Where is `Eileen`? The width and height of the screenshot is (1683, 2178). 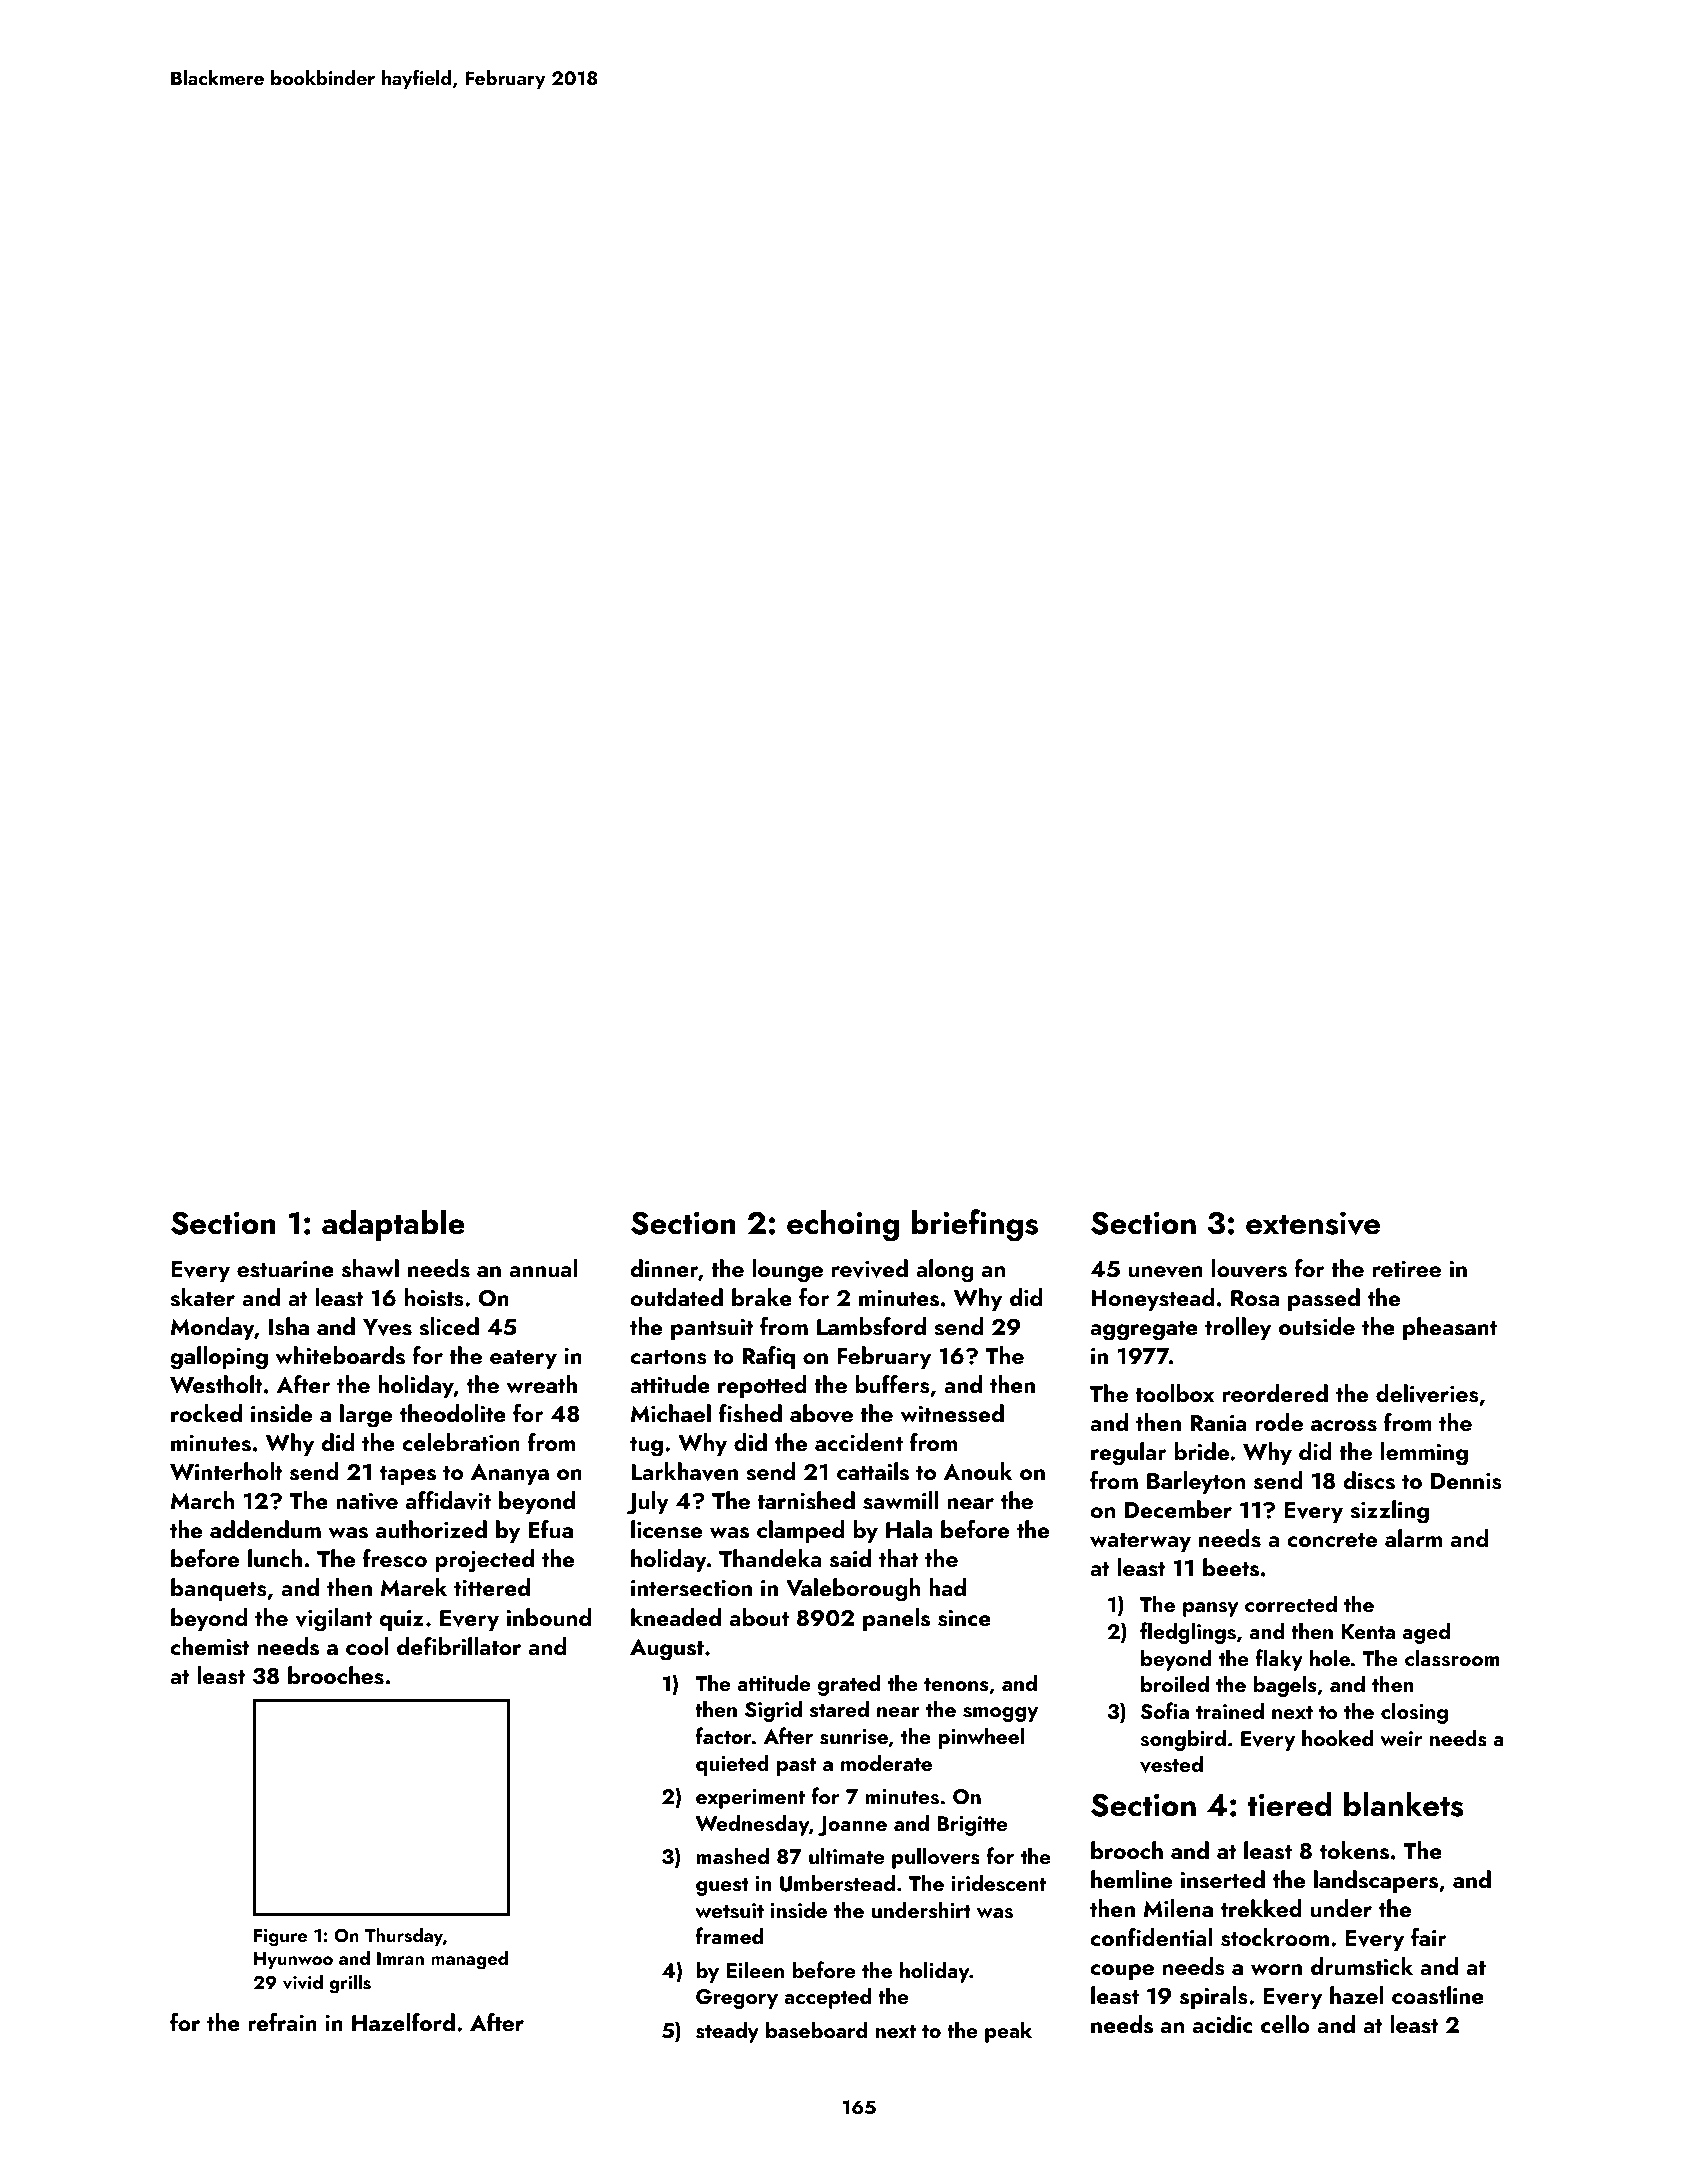
Eileen is located at coordinates (755, 1969).
